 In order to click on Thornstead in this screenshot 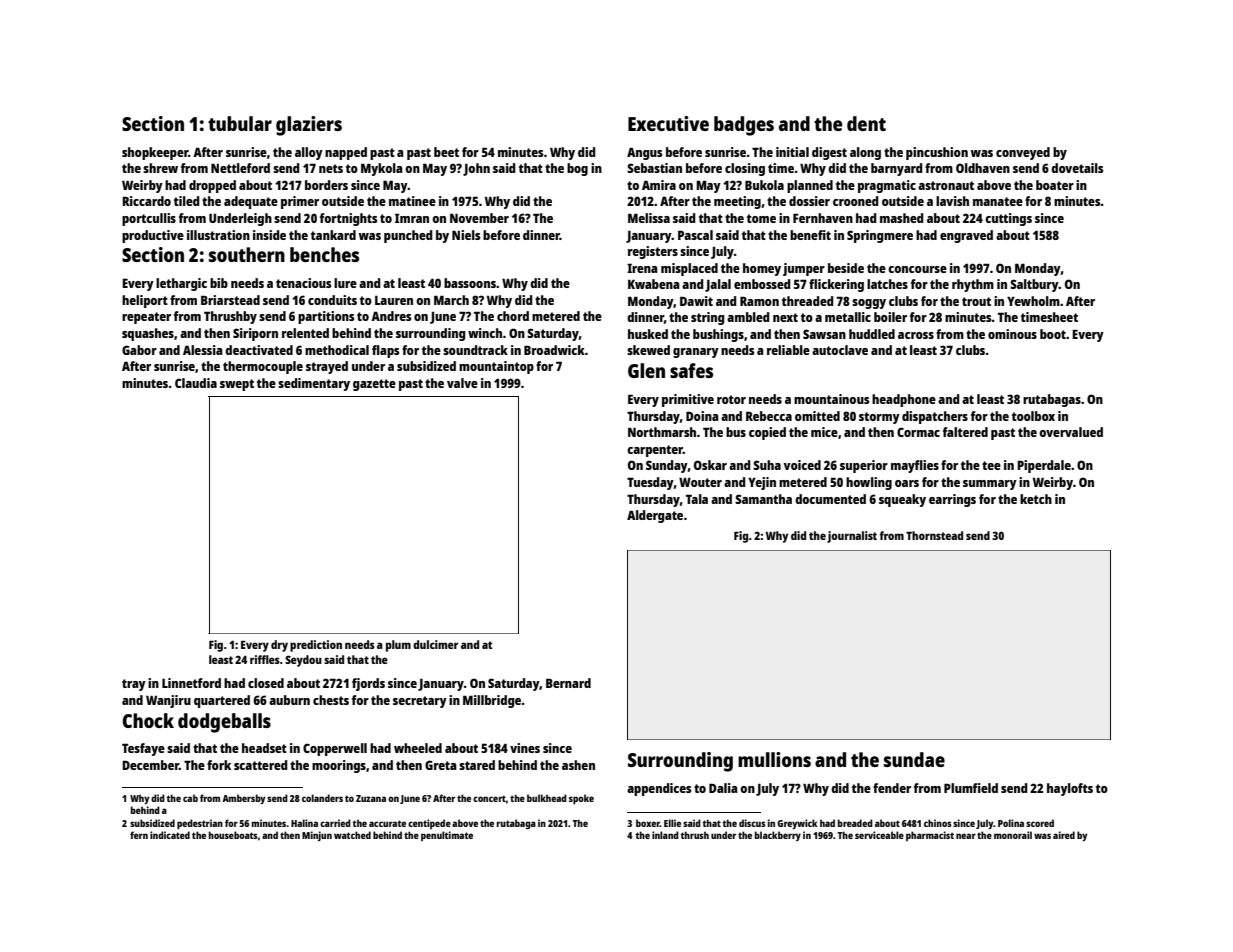, I will do `click(934, 535)`.
